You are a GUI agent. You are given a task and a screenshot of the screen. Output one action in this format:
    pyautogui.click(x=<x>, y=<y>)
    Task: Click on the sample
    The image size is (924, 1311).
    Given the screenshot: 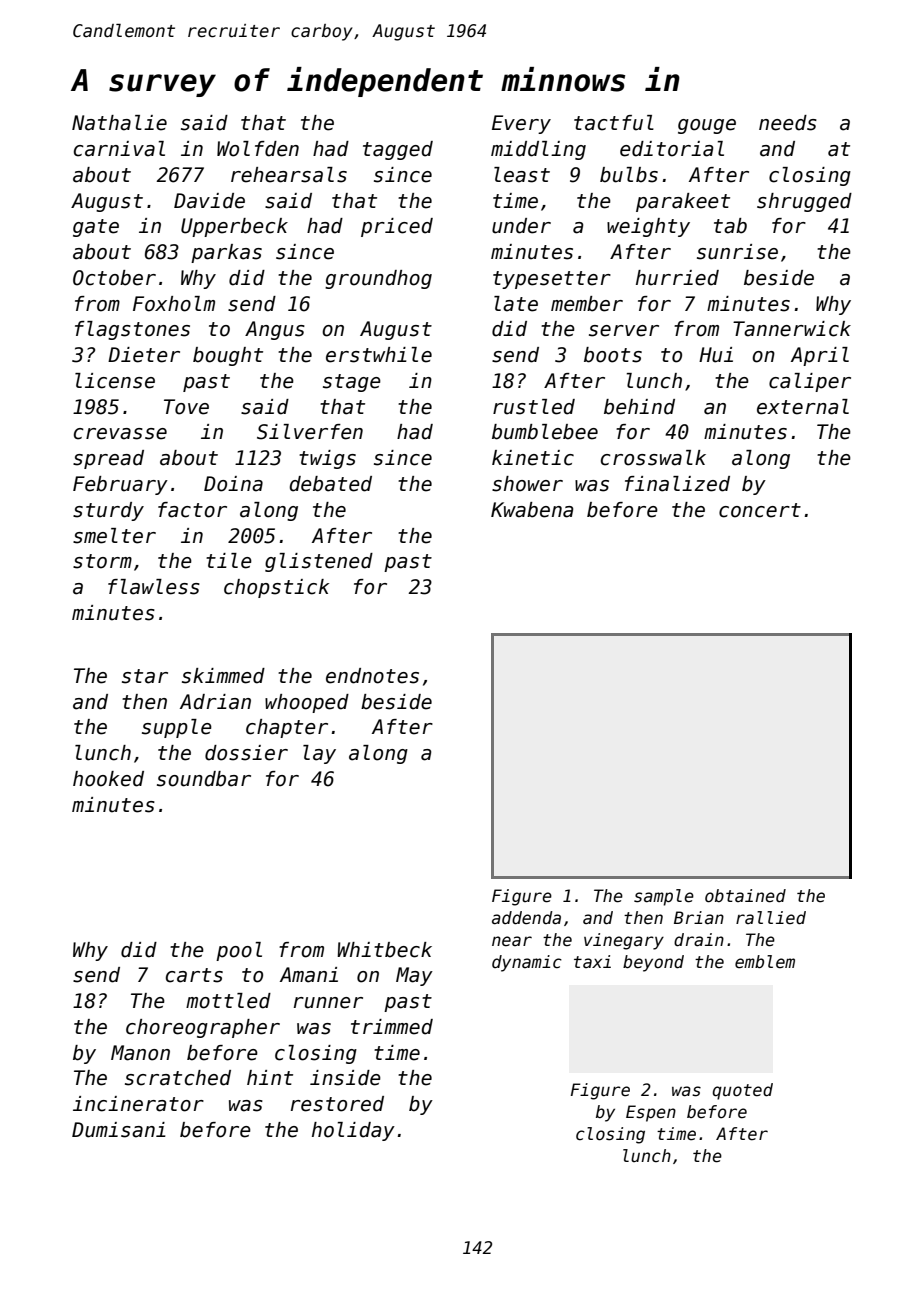 What is the action you would take?
    pyautogui.click(x=664, y=897)
